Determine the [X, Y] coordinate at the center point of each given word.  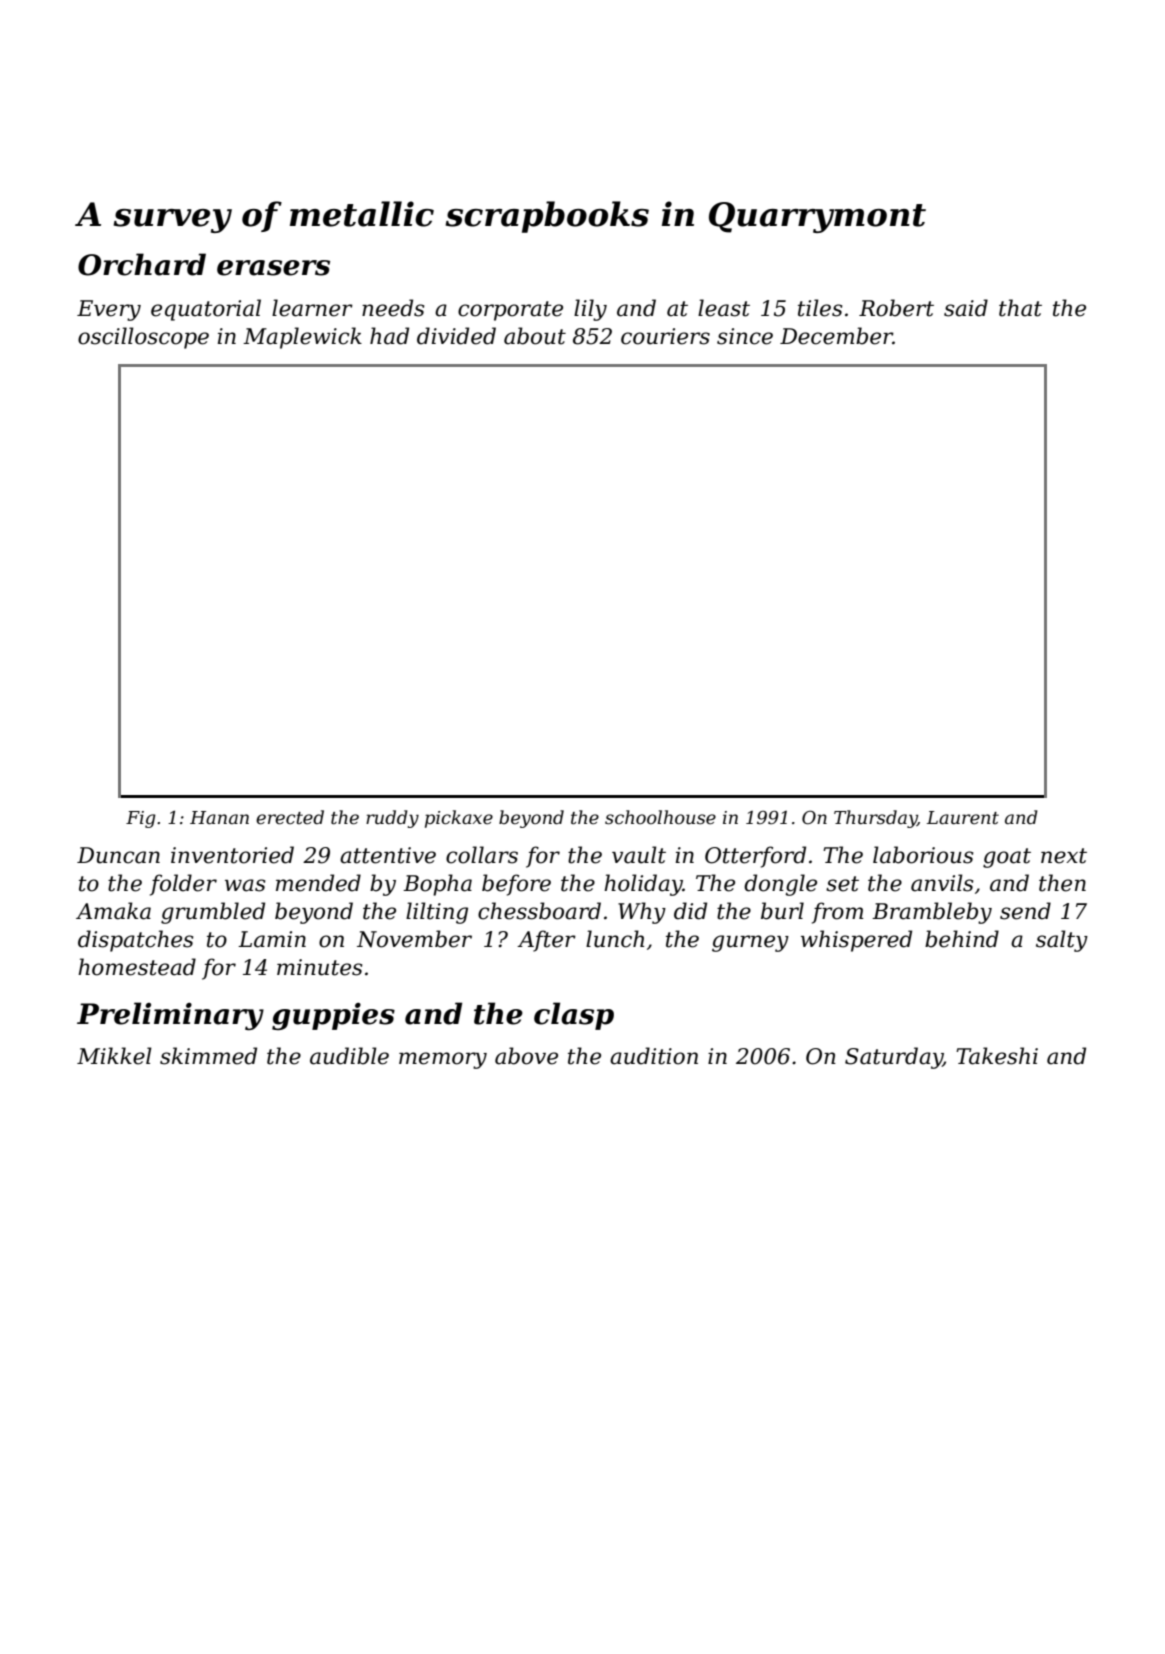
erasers [273, 268]
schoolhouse [660, 817]
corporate [510, 311]
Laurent [962, 817]
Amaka [113, 911]
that [1020, 308]
